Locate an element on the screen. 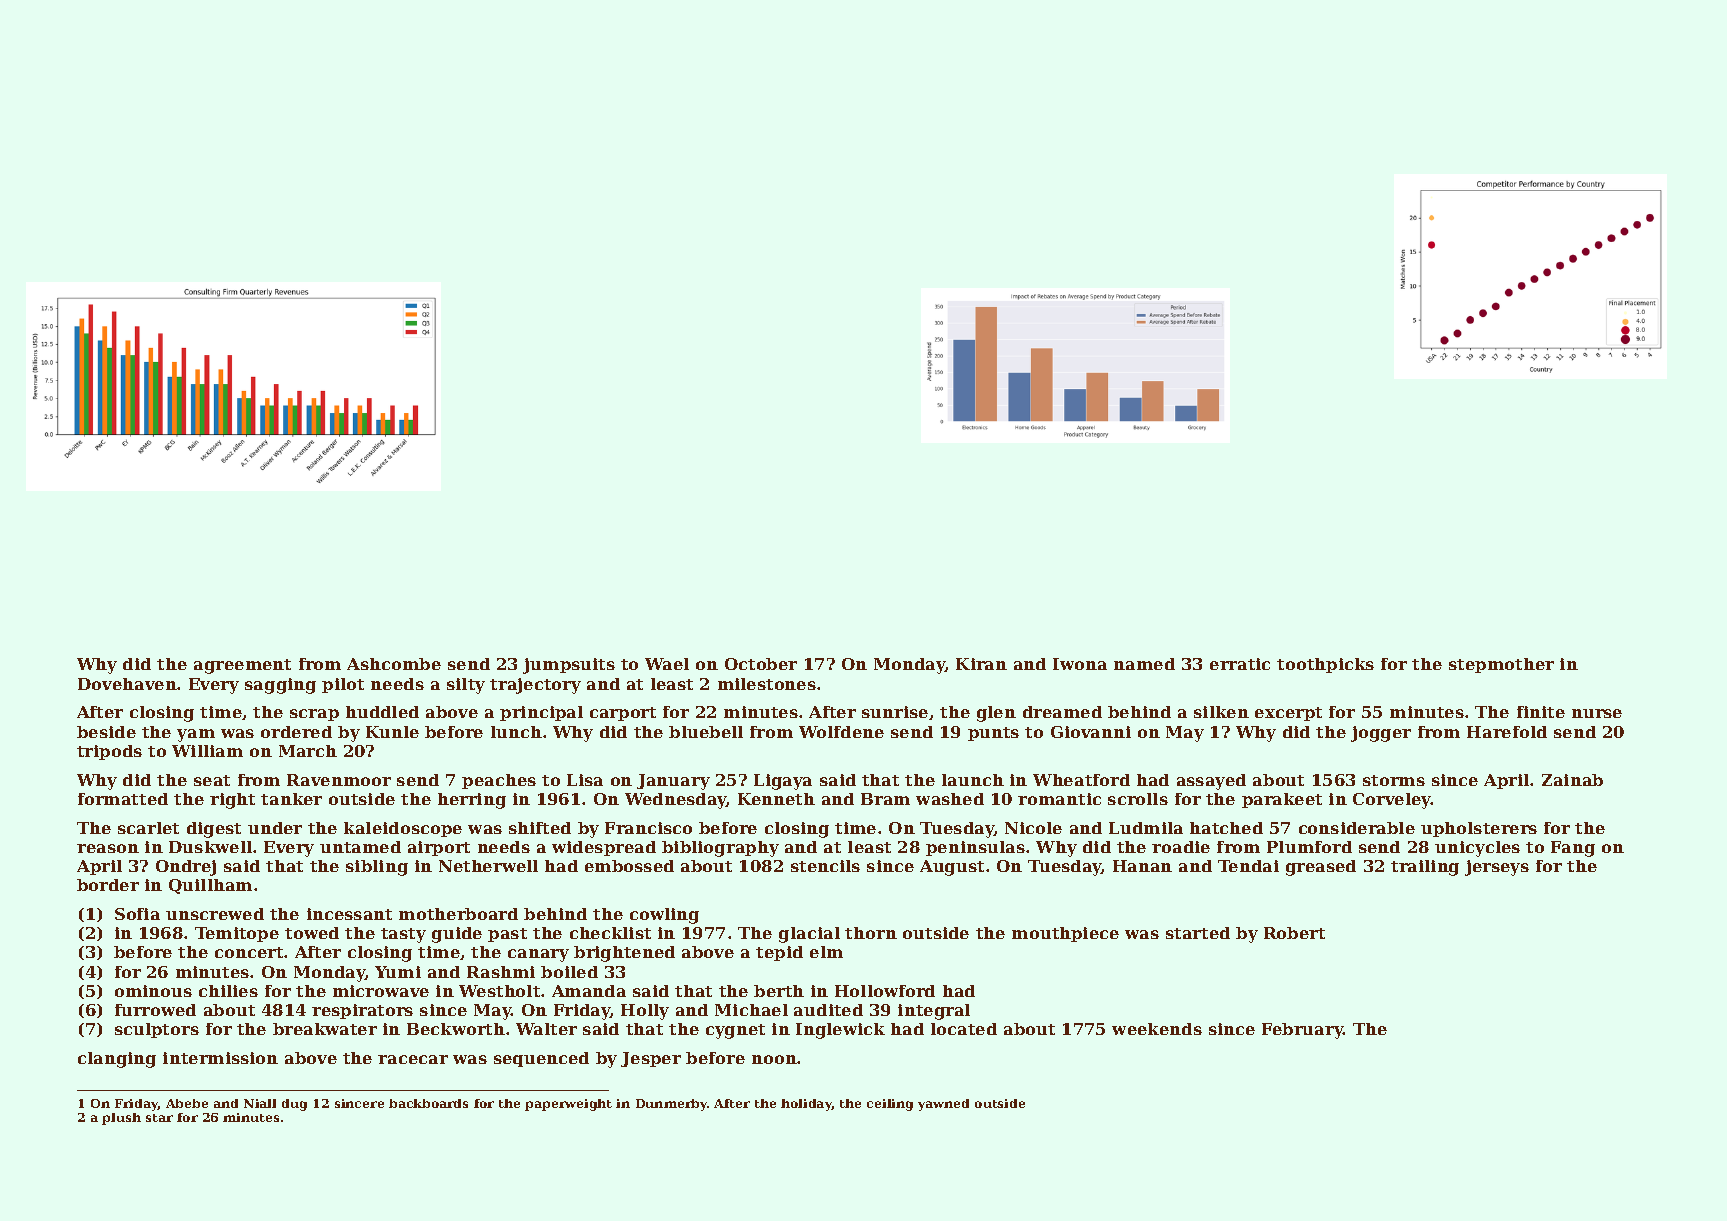  concert is located at coordinates (250, 952).
